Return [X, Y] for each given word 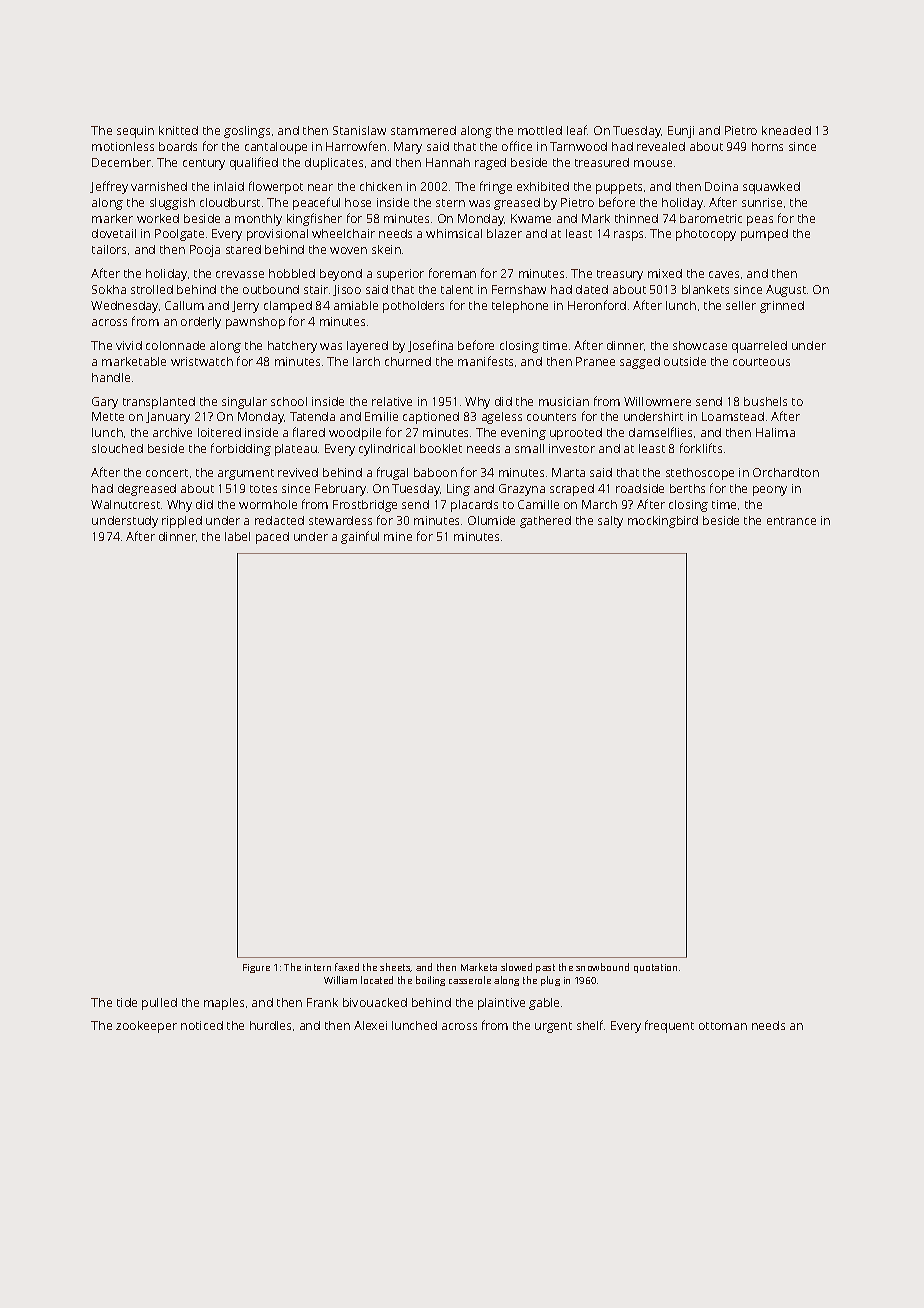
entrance [791, 521]
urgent [553, 1027]
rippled [182, 522]
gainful [360, 537]
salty [610, 522]
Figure [256, 968]
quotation [655, 968]
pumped [764, 235]
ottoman [723, 1026]
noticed [202, 1025]
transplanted [159, 403]
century [204, 164]
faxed [347, 967]
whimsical [454, 233]
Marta [568, 472]
